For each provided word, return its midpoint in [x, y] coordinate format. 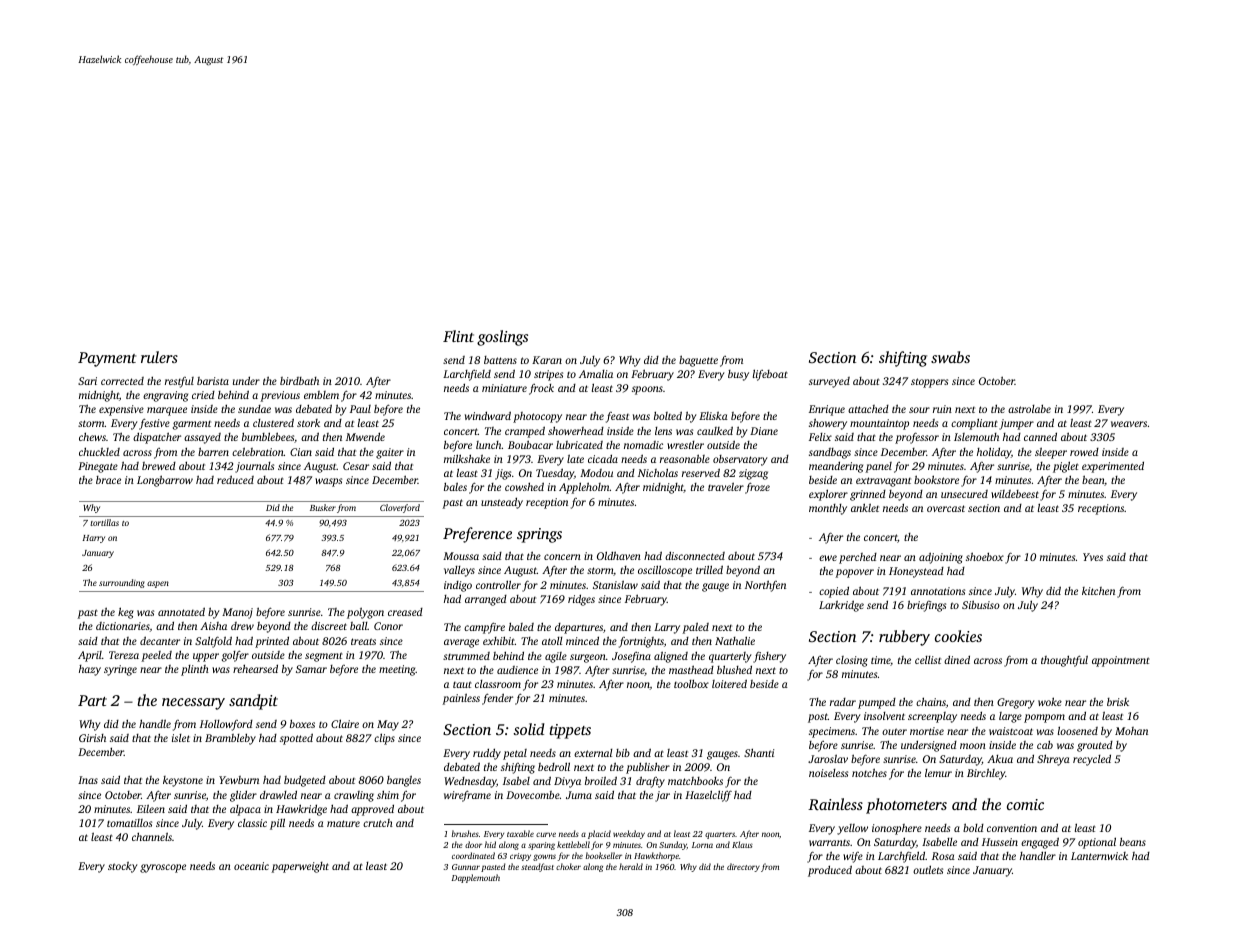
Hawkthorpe [656, 856]
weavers [1129, 424]
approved [372, 810]
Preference [477, 535]
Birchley [986, 774]
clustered [273, 422]
